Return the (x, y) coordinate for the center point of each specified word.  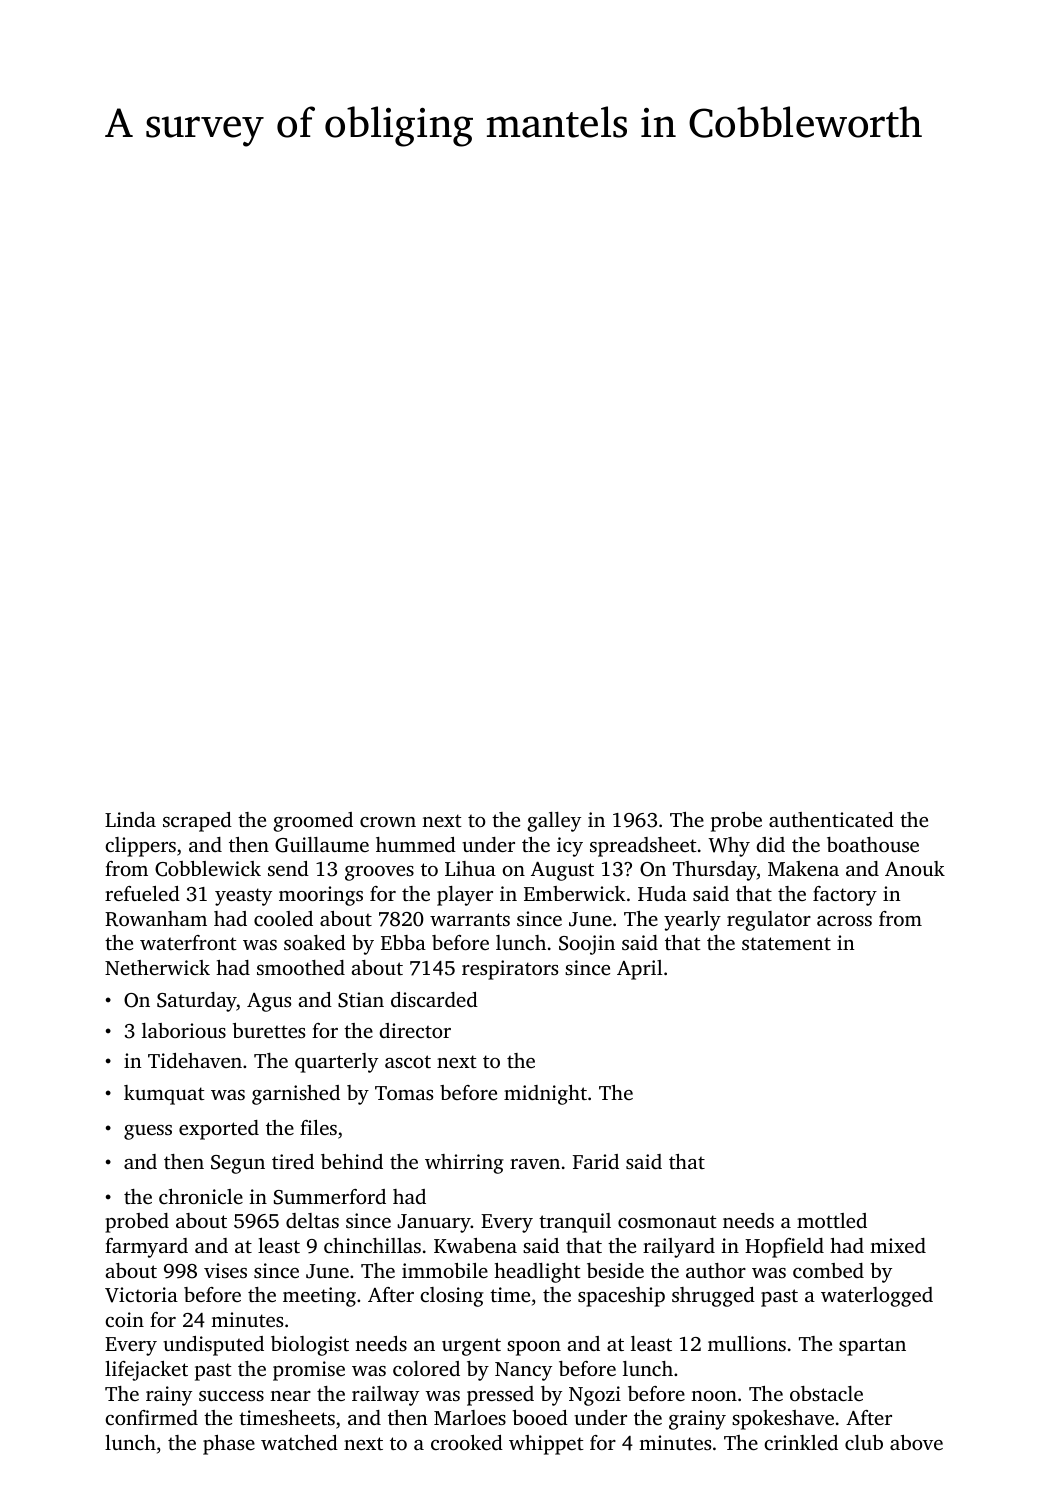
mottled (832, 1220)
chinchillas (372, 1245)
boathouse (873, 844)
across (844, 921)
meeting (319, 1297)
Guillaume (322, 845)
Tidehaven (195, 1060)
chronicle (201, 1196)
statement (786, 943)
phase (229, 1445)
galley (554, 822)
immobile (445, 1270)
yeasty (243, 897)
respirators (510, 970)
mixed (898, 1245)
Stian (361, 1000)
